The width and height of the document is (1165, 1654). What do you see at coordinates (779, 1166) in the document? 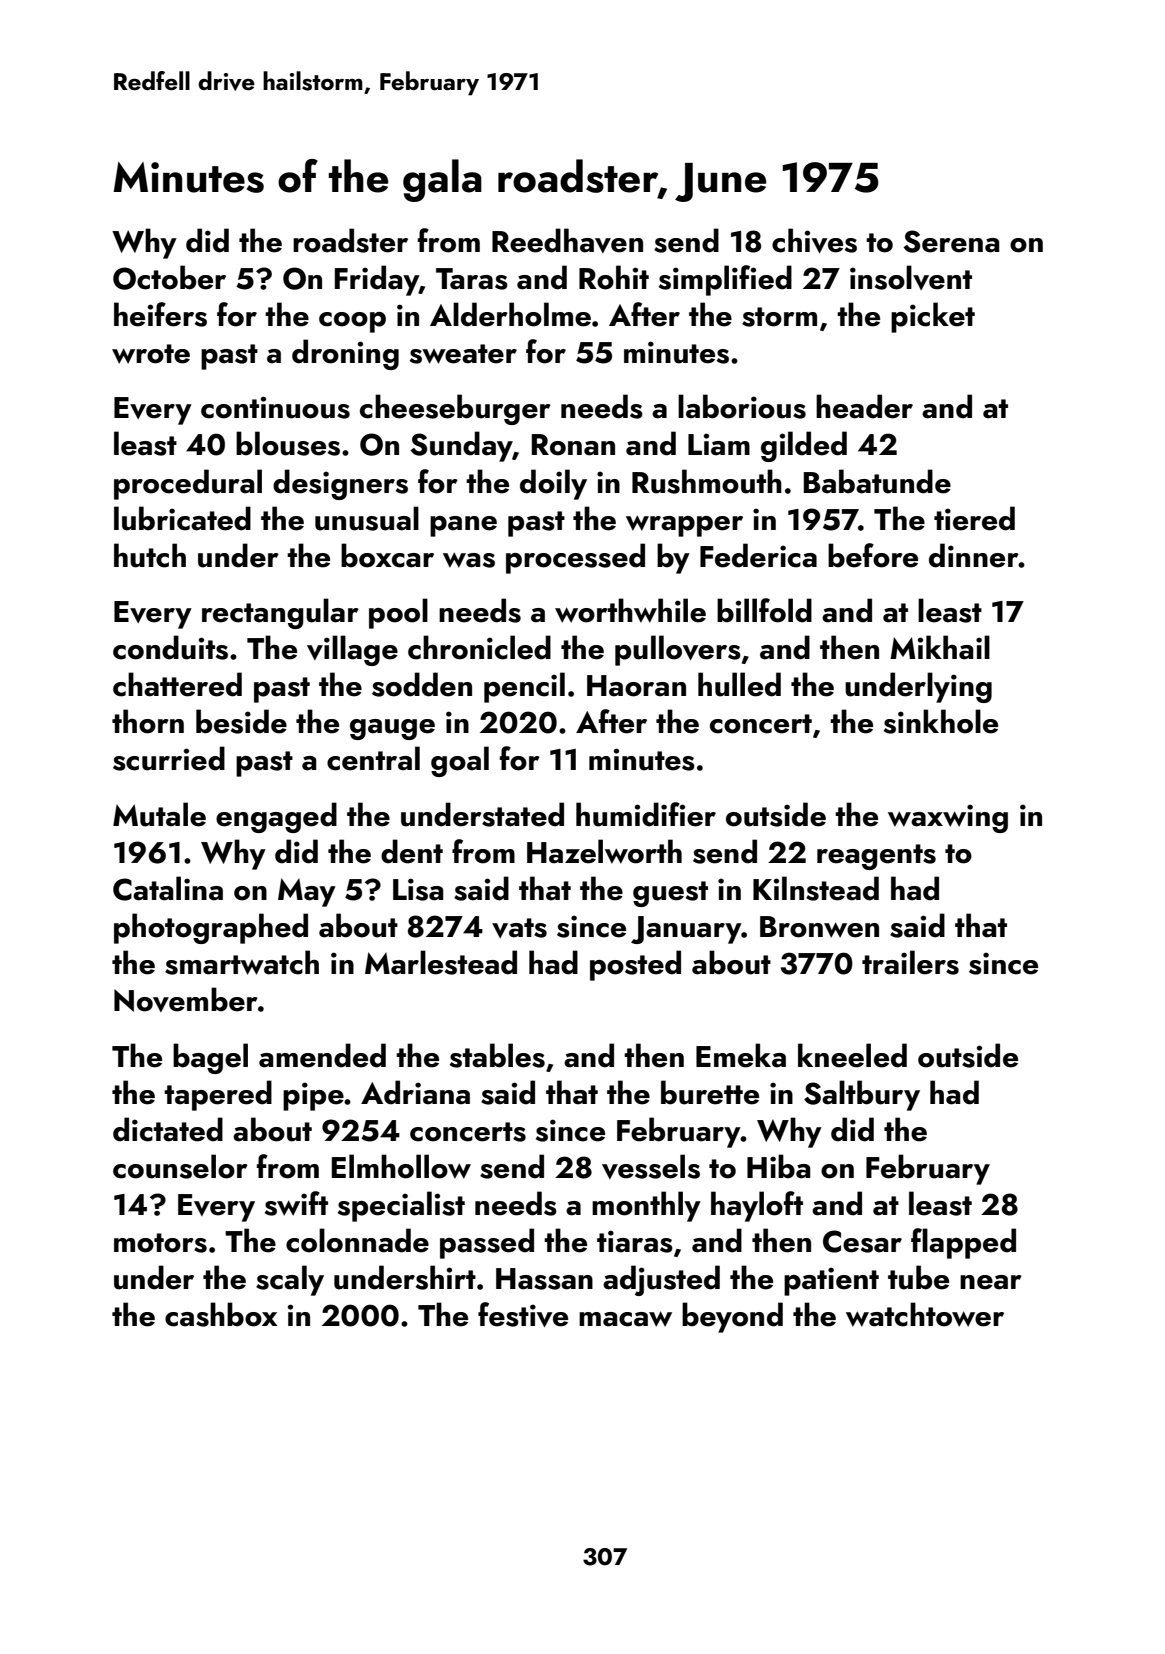
I see `Hiba` at bounding box center [779, 1166].
